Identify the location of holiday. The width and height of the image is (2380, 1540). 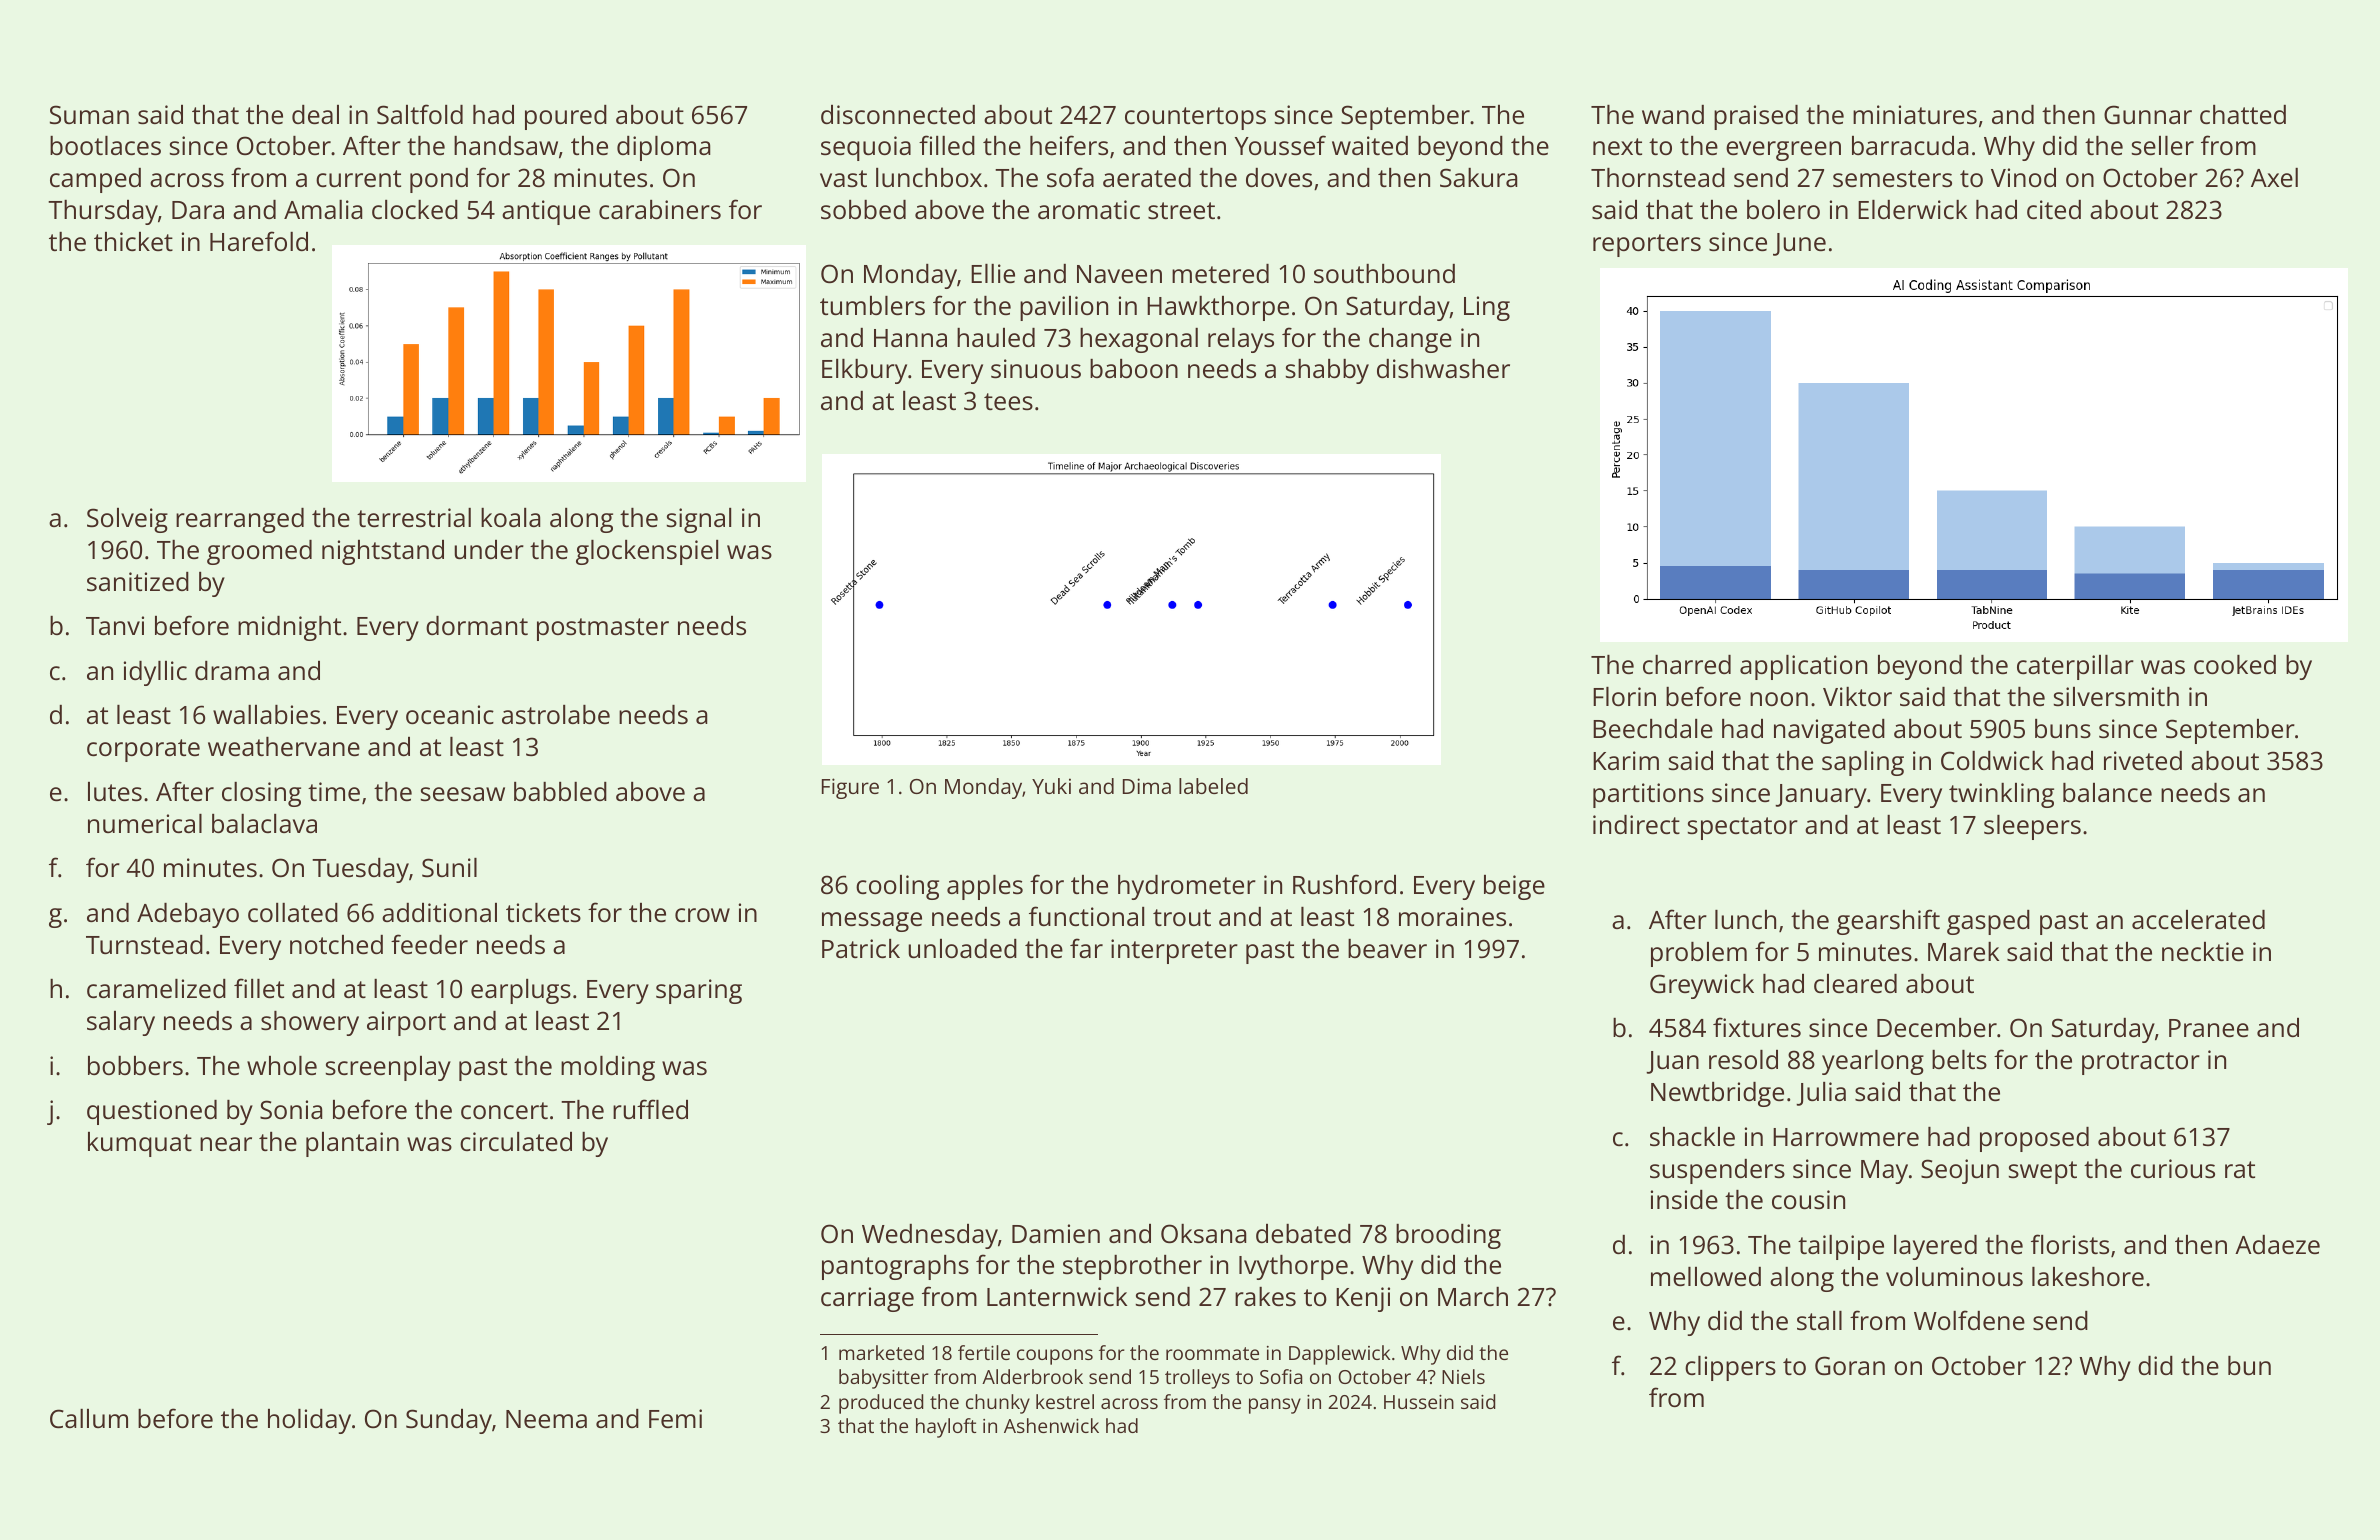
(309, 1421).
